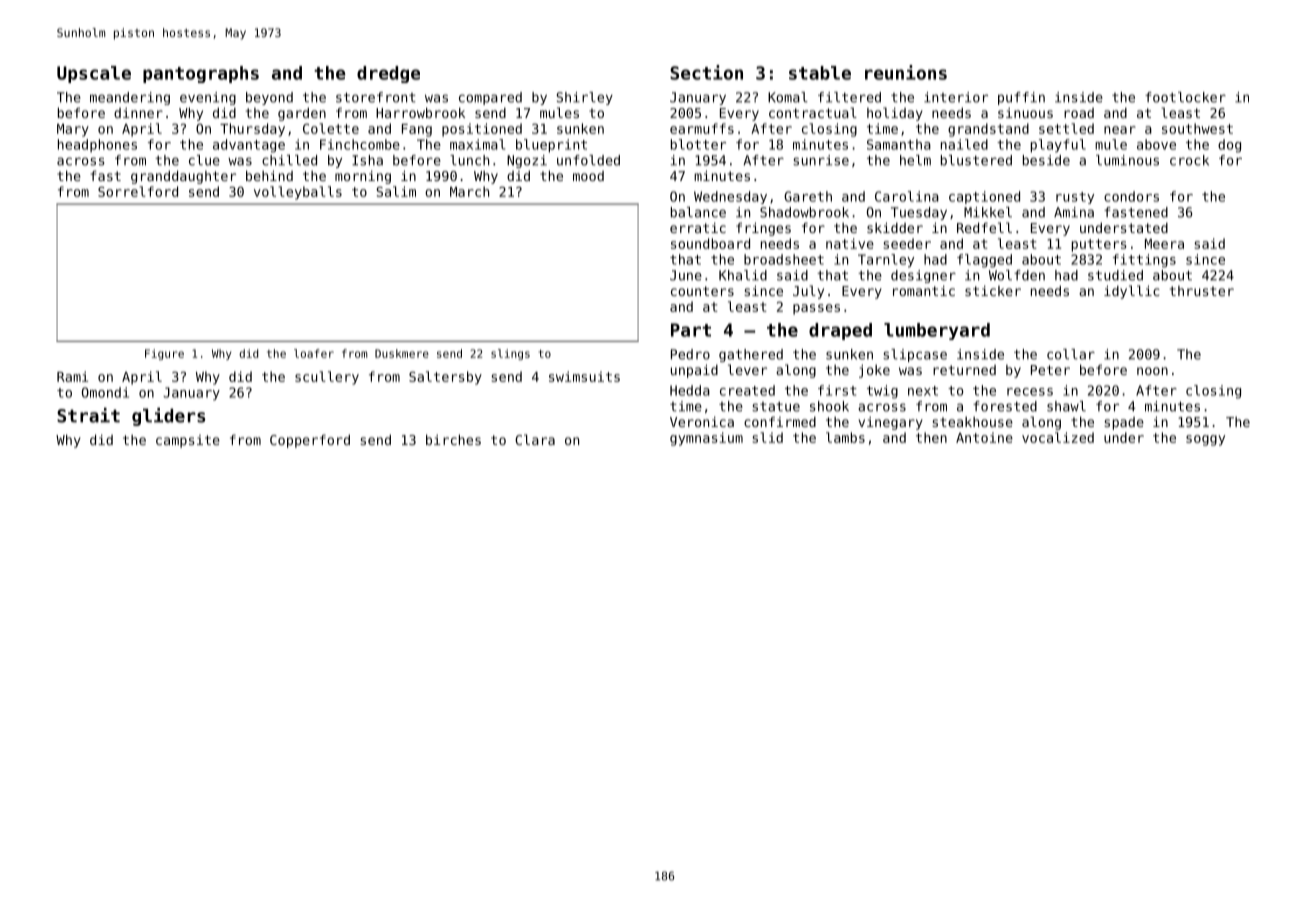  I want to click on slings, so click(510, 354).
